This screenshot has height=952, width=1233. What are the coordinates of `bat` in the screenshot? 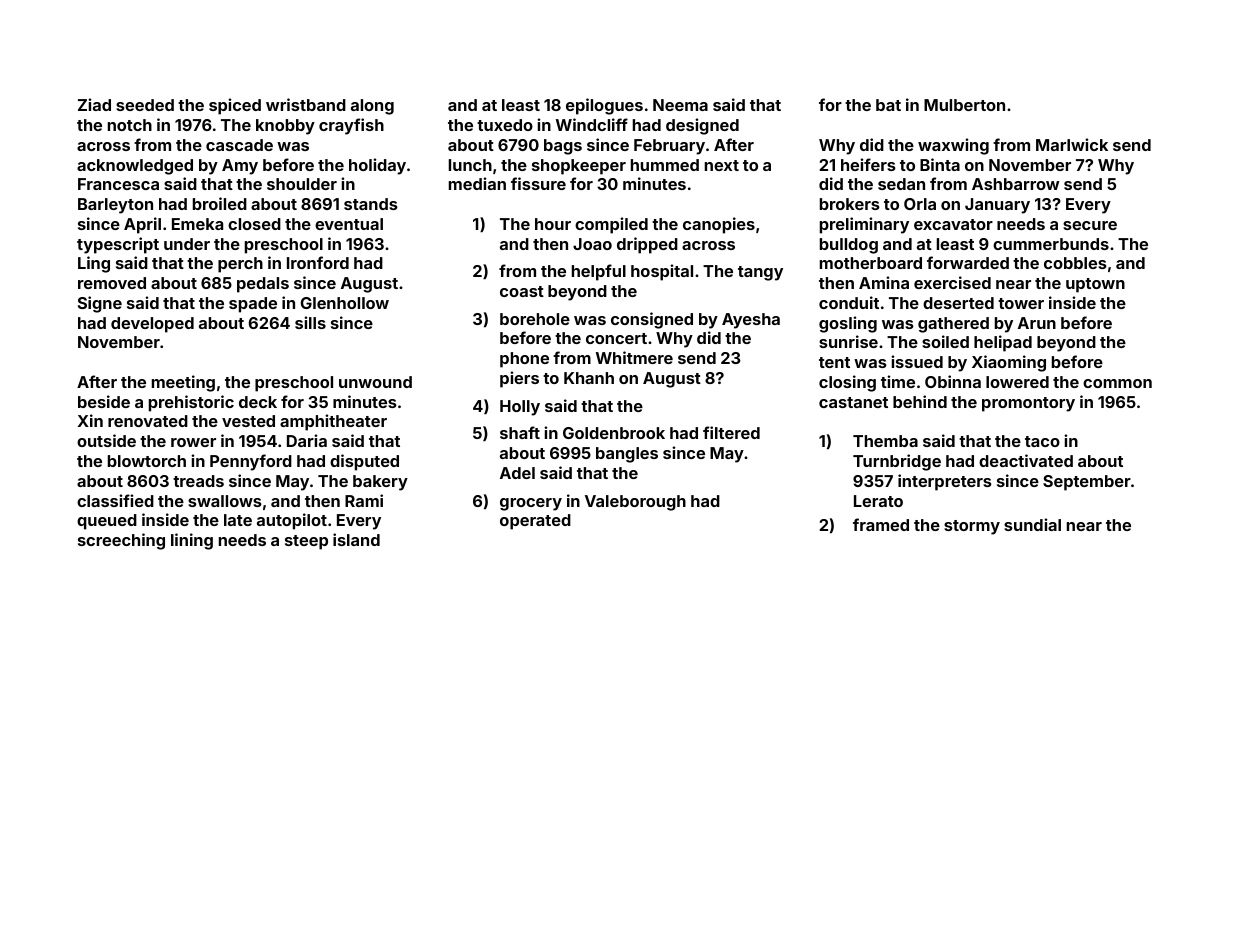 It's located at (888, 105).
